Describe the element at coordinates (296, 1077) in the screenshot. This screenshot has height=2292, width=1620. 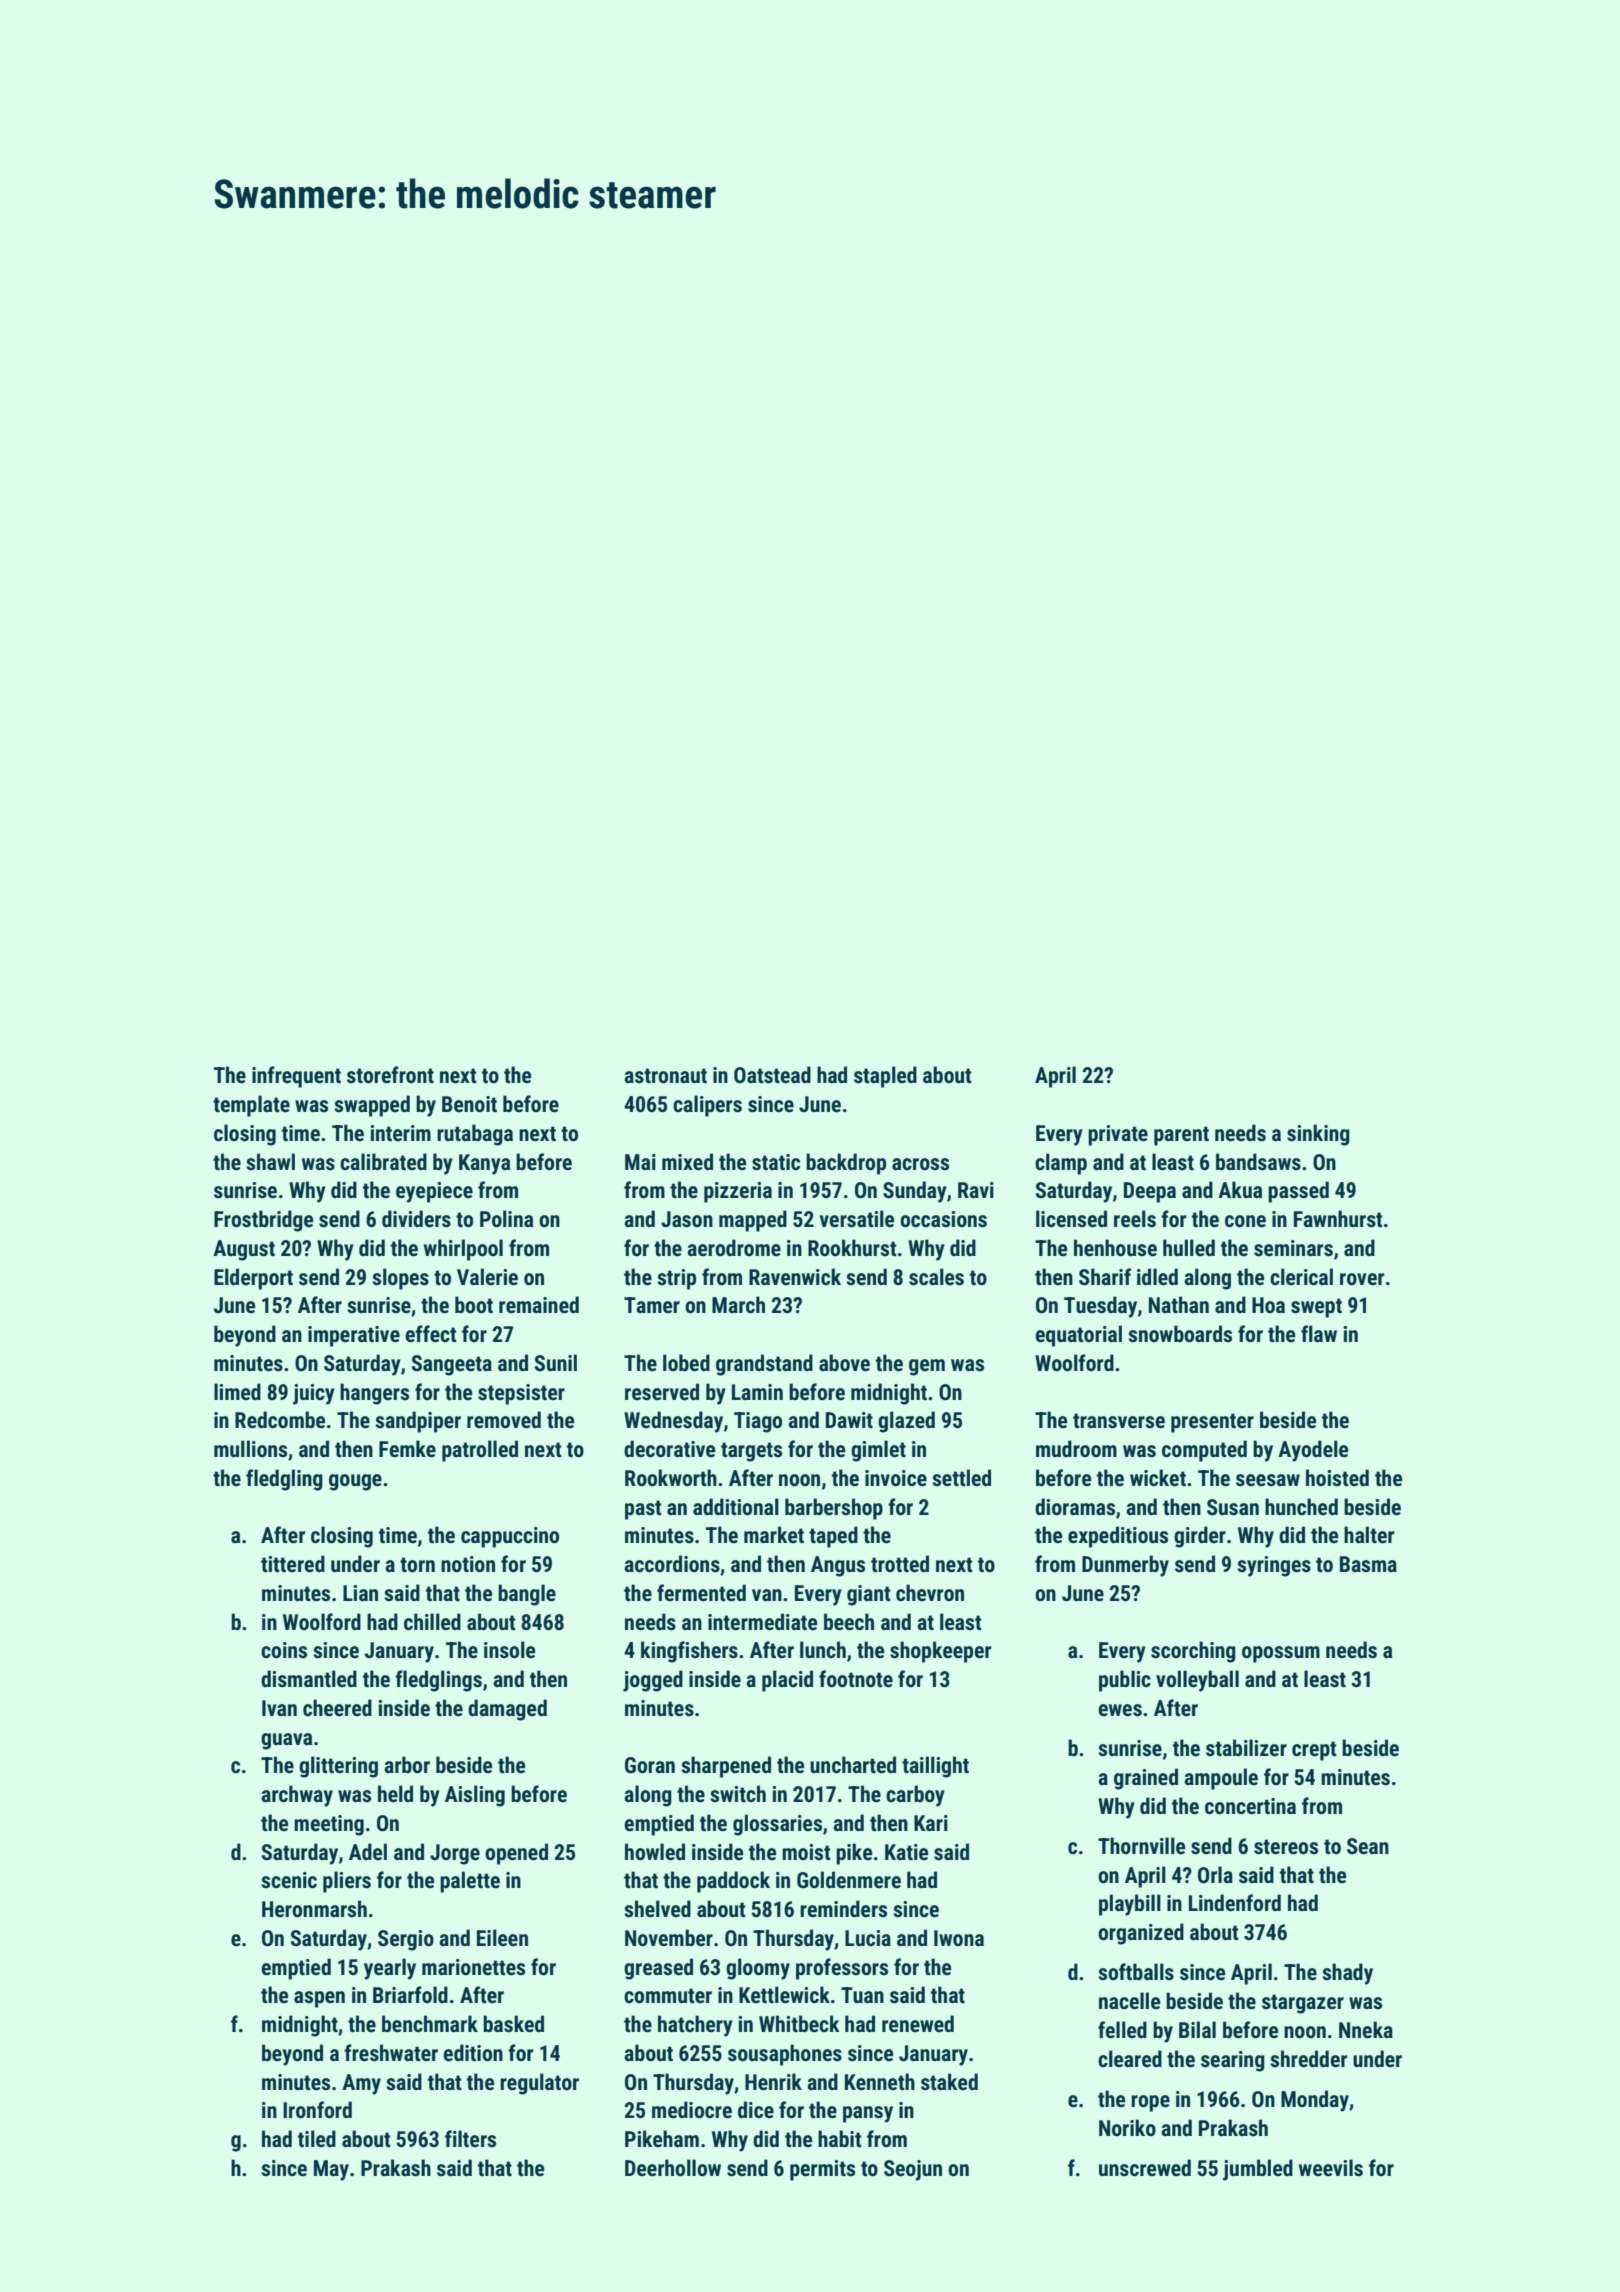
I see `infrequent` at that location.
